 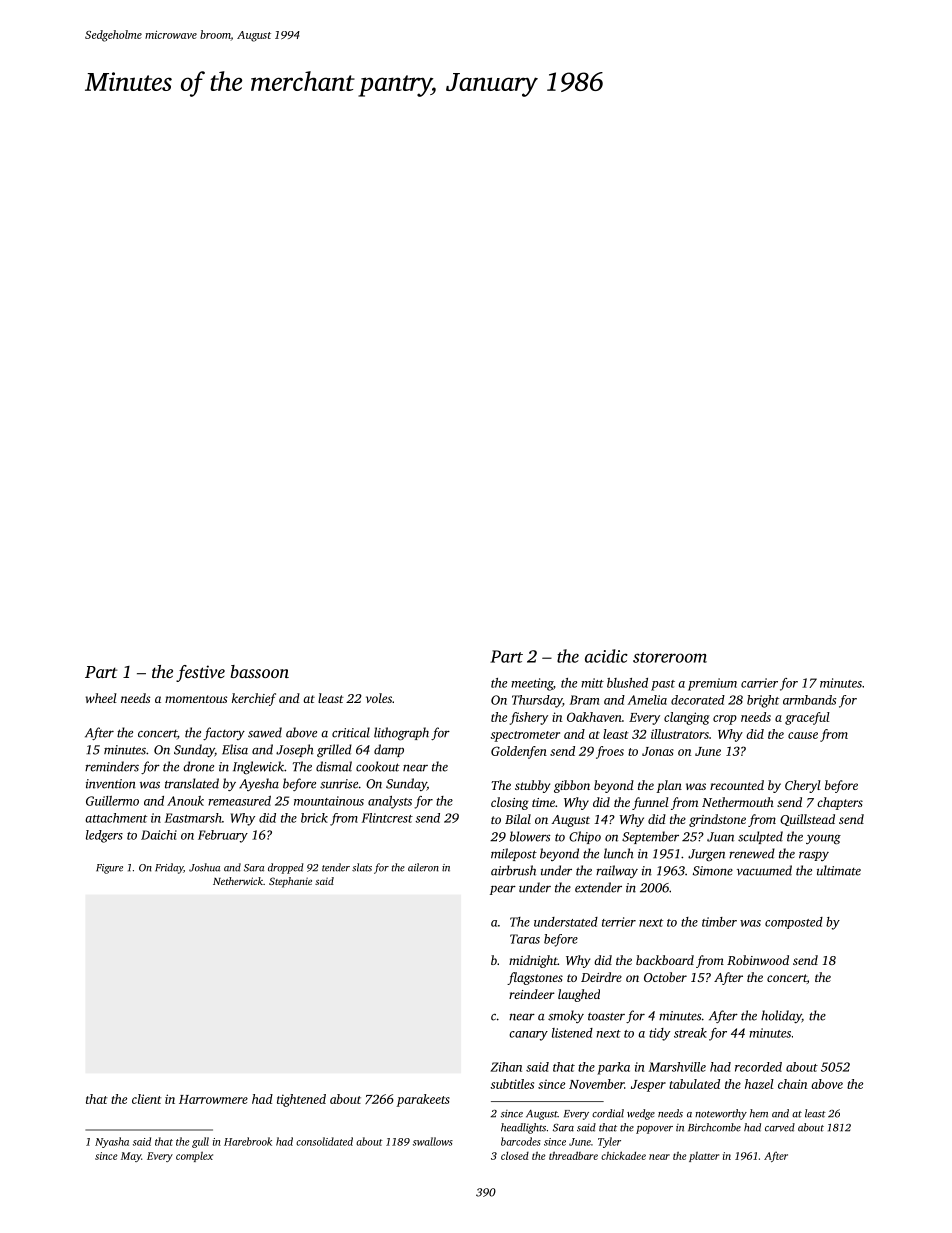 What do you see at coordinates (238, 881) in the page?
I see `Netherwick` at bounding box center [238, 881].
